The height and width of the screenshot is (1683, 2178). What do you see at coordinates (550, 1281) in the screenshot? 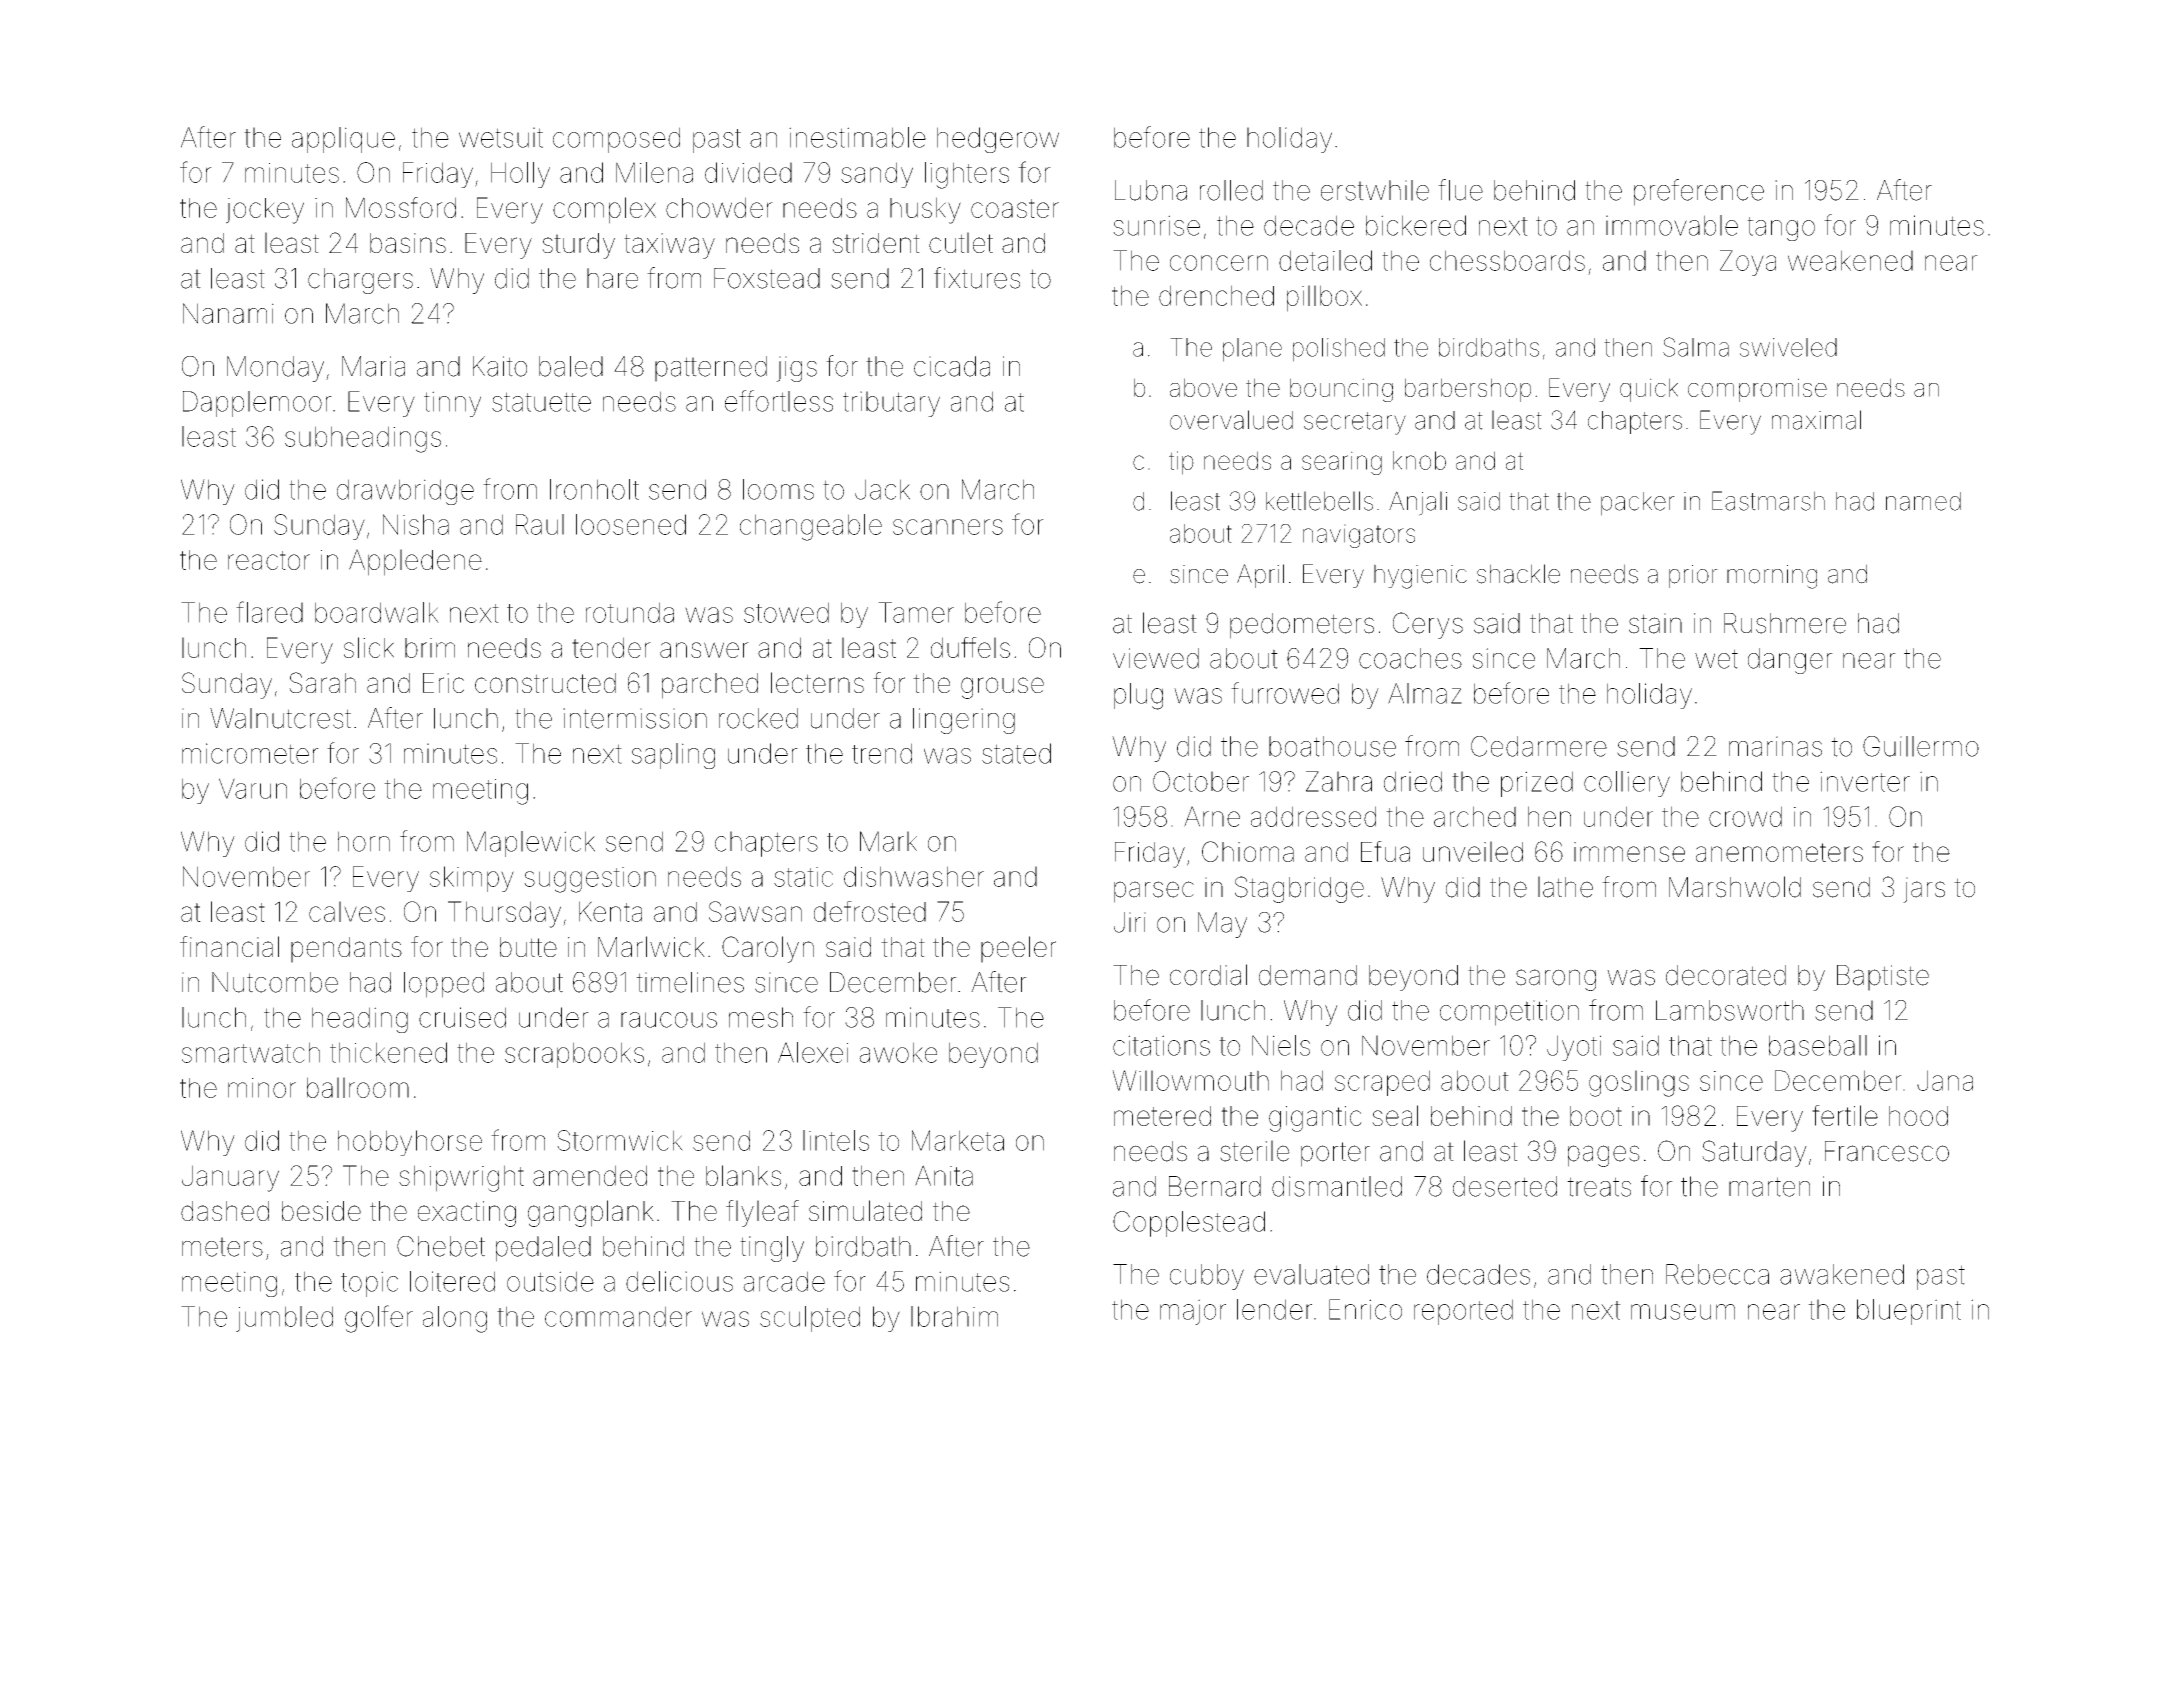
I see `outside` at bounding box center [550, 1281].
